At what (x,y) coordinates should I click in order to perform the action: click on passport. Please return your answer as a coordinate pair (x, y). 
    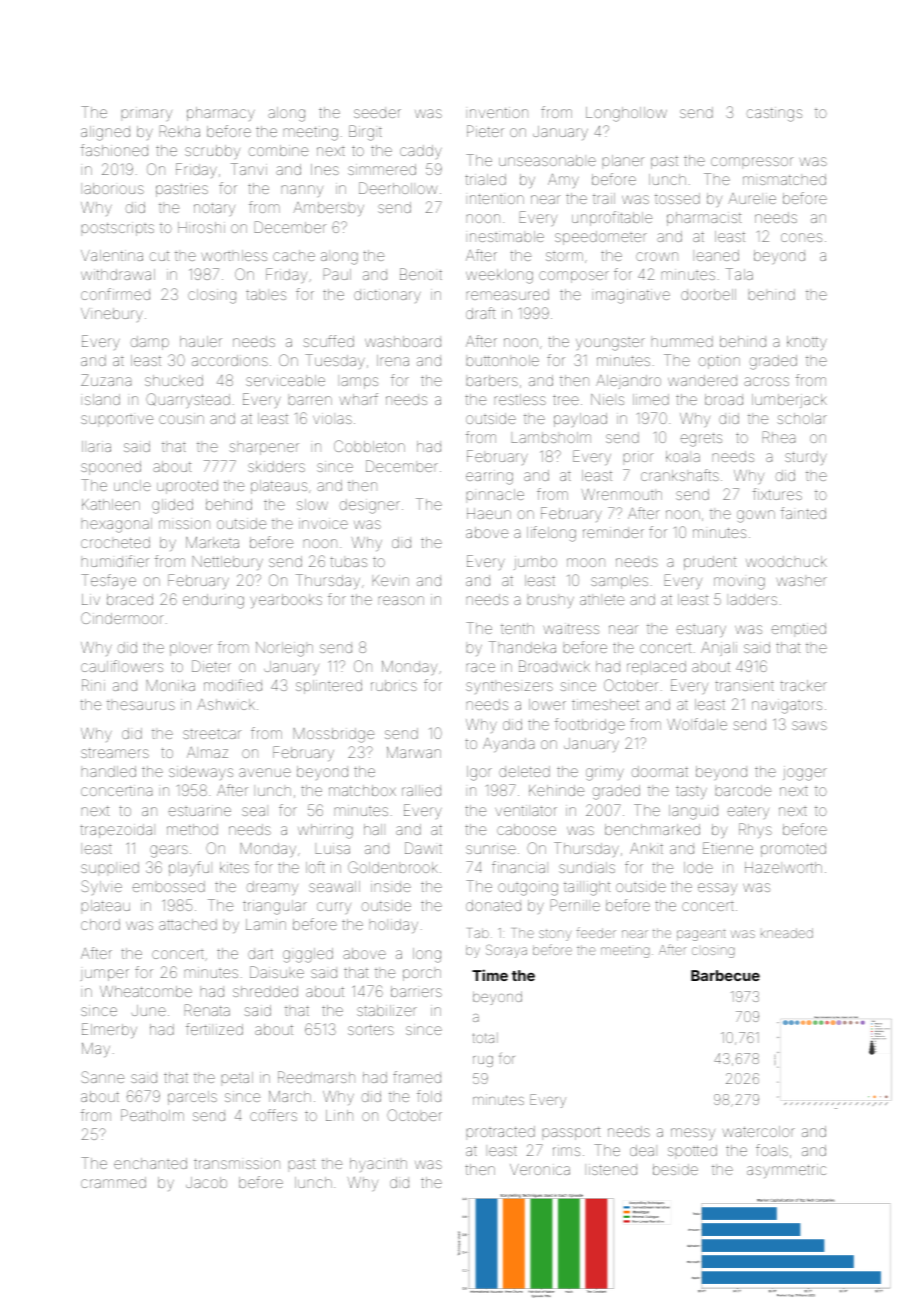
    Looking at the image, I should click on (571, 1133).
